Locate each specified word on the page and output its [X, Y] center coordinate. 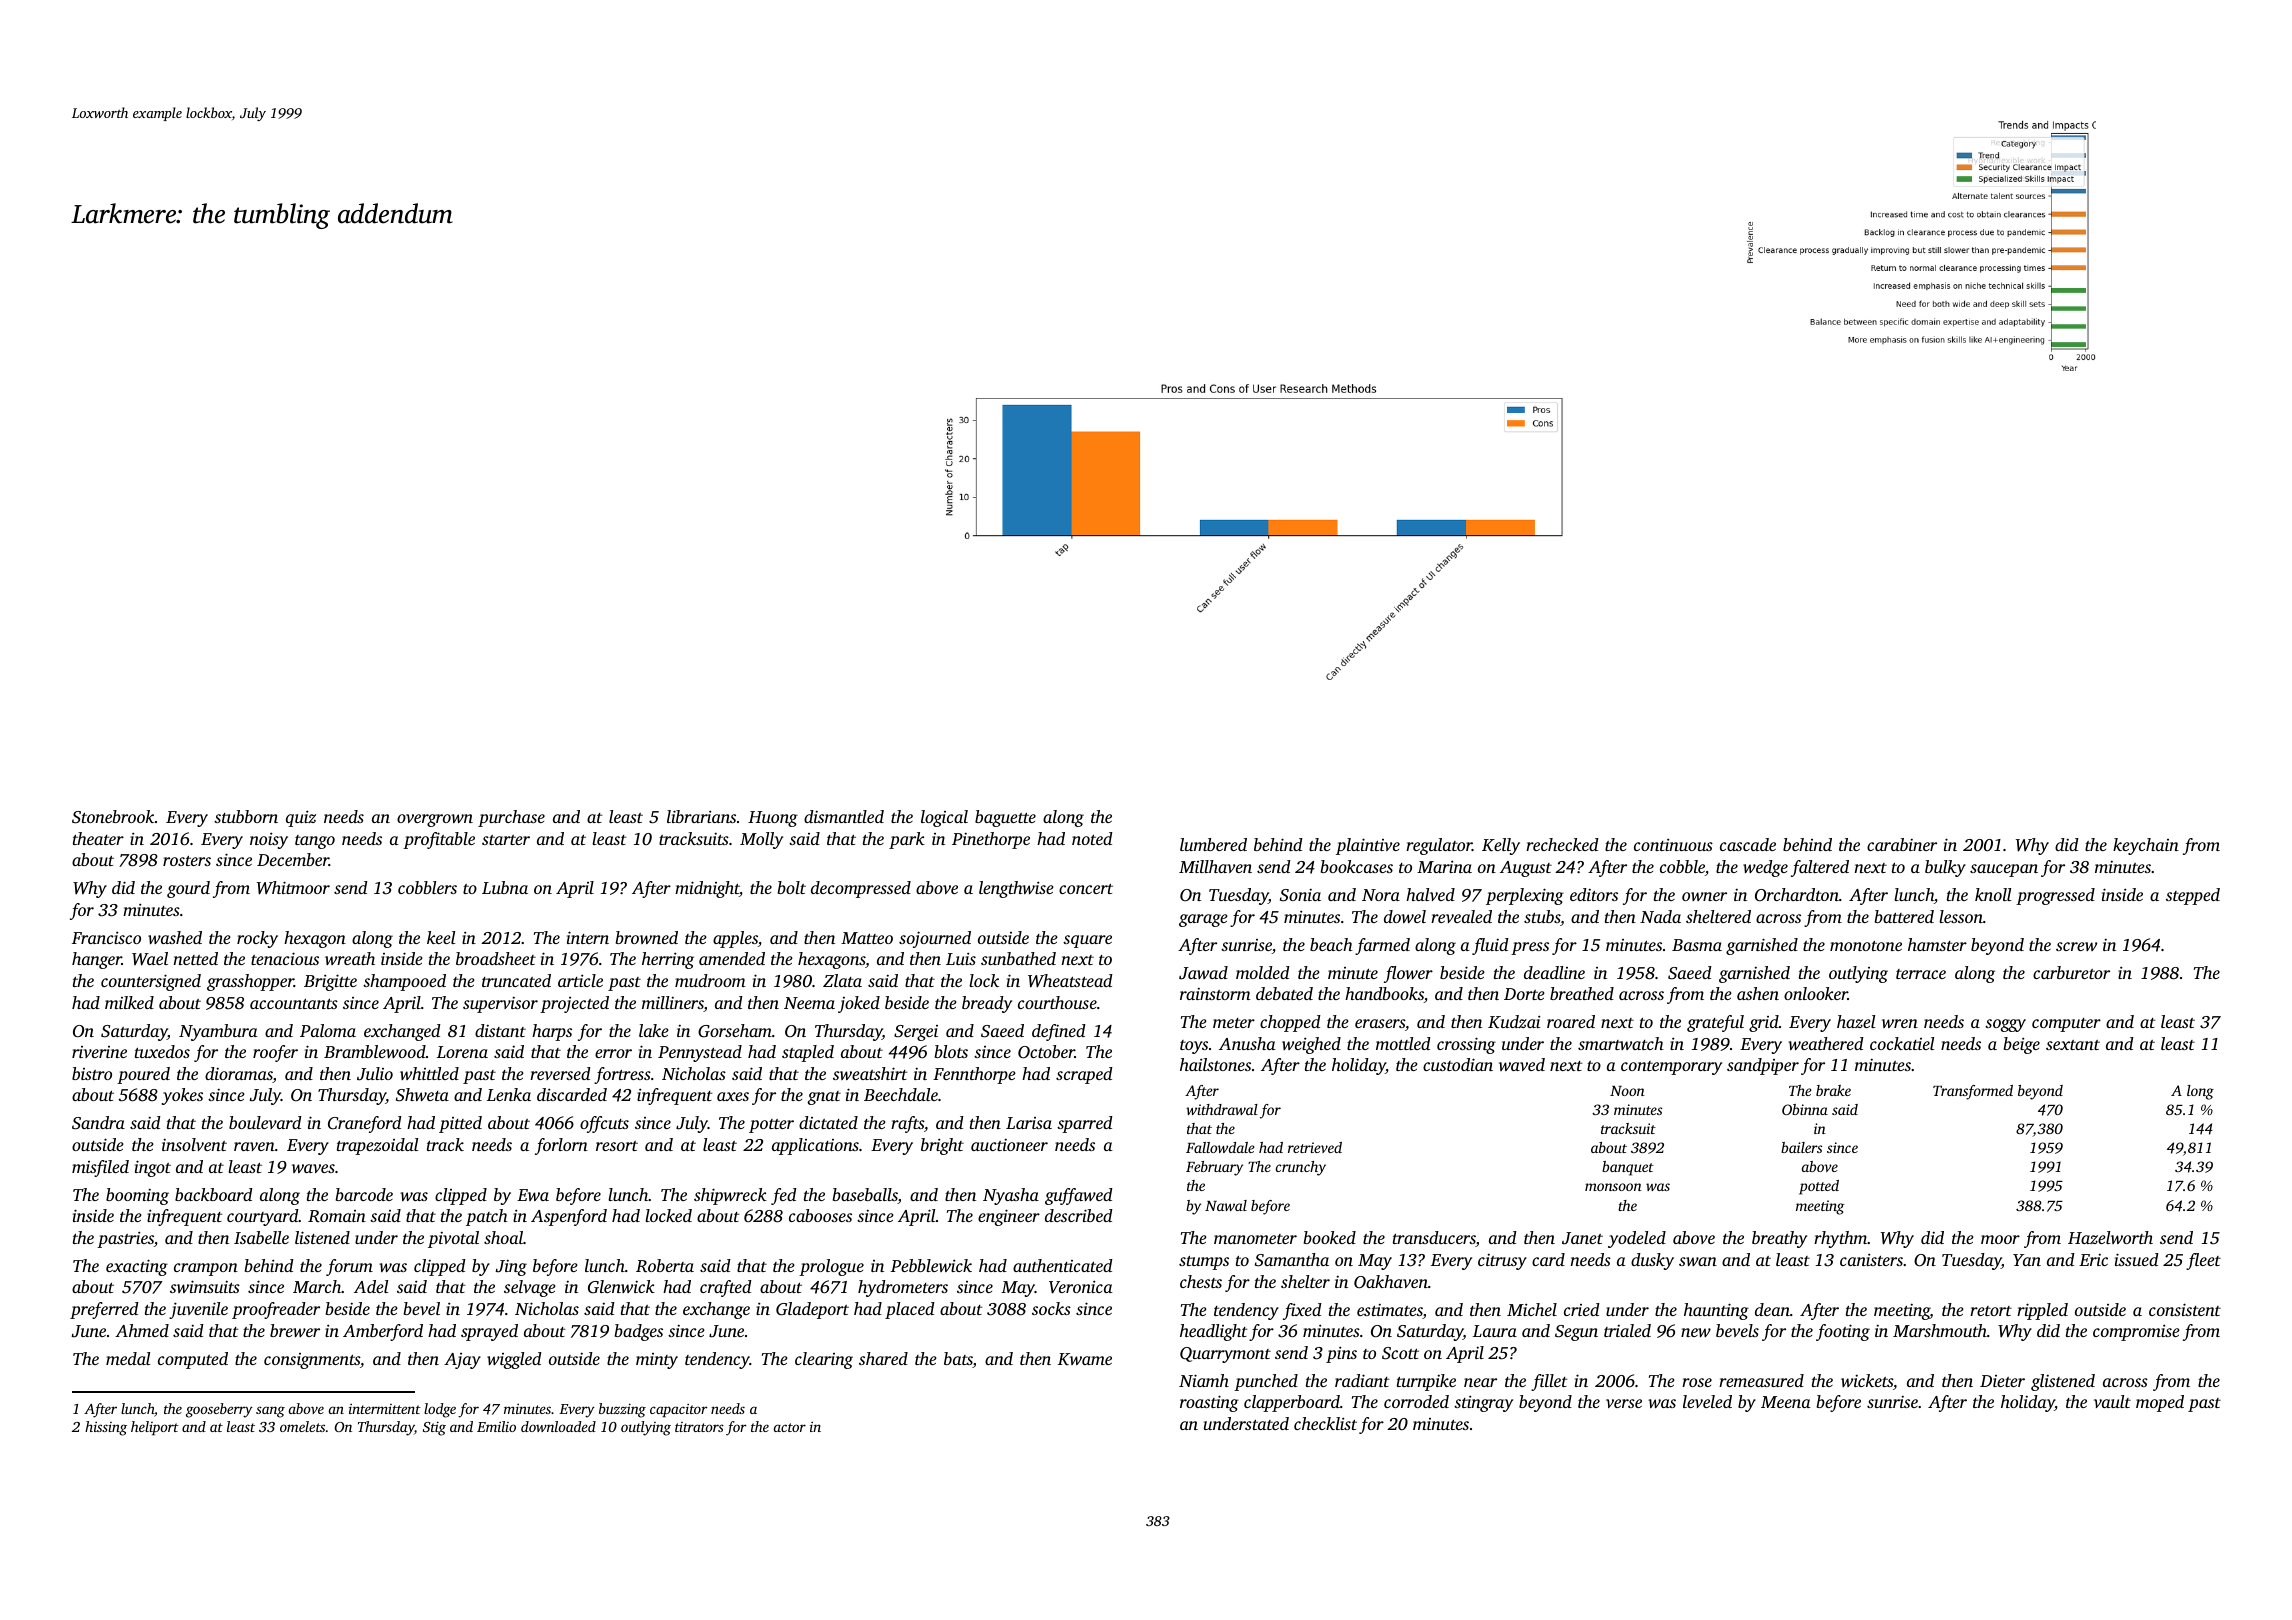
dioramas [239, 1075]
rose [1697, 1382]
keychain [2146, 846]
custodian [1458, 1064]
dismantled [844, 816]
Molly [761, 840]
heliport [155, 1428]
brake [1833, 1090]
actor [790, 1427]
